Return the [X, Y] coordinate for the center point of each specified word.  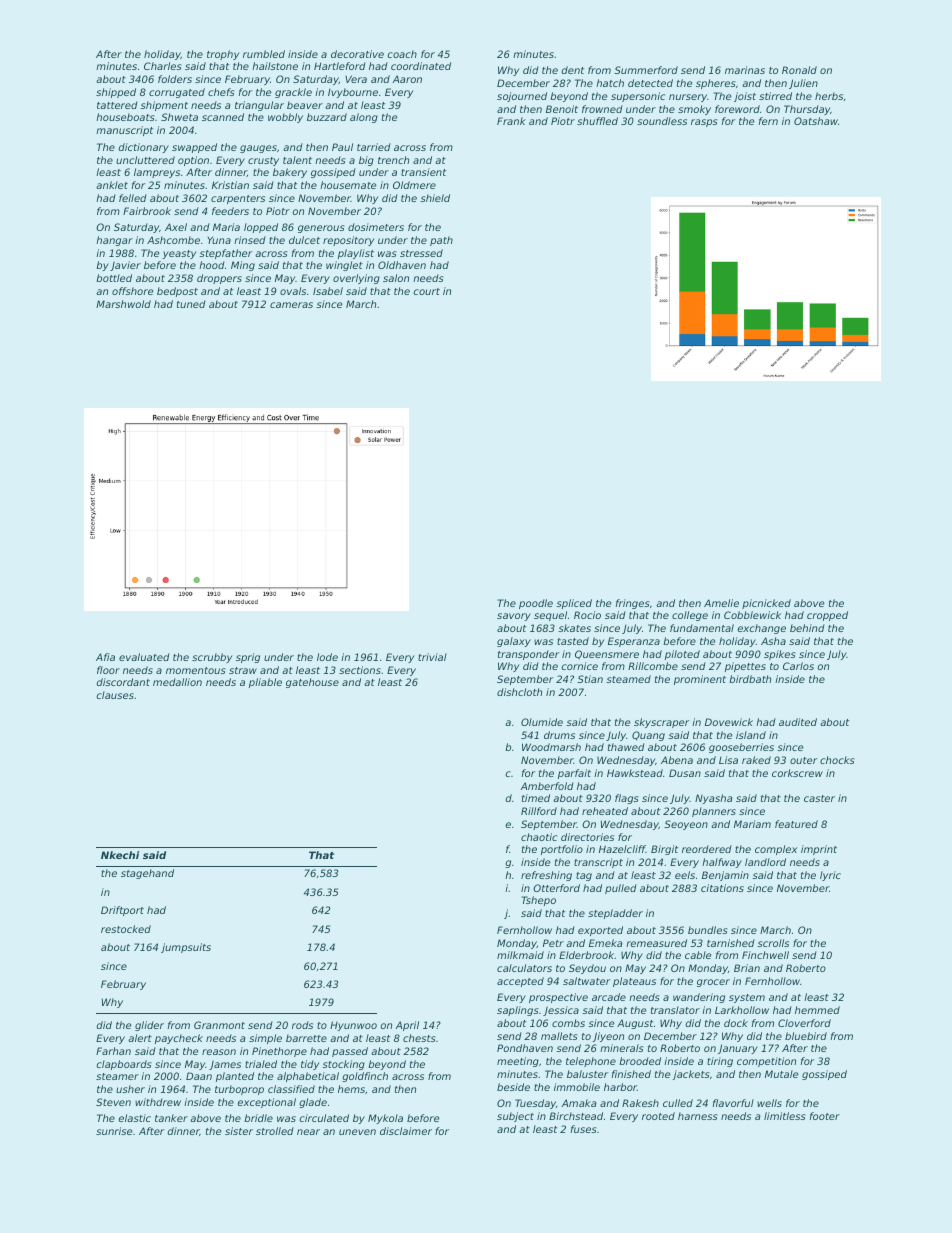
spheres [715, 84]
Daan [199, 1076]
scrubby [212, 658]
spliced [574, 604]
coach [402, 54]
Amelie [721, 603]
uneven [357, 1132]
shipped [116, 93]
